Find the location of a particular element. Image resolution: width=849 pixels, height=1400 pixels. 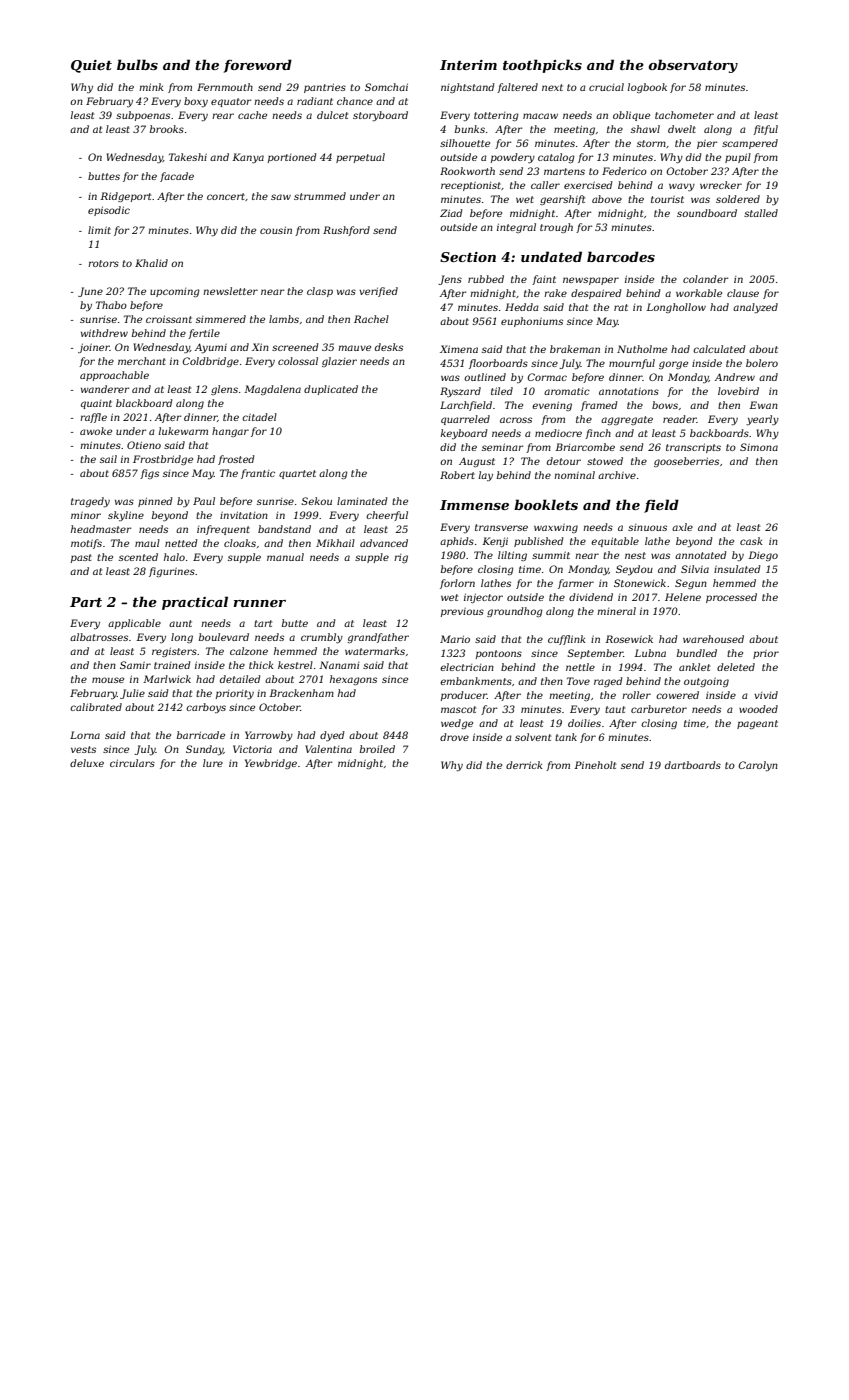

stalled is located at coordinates (761, 213).
